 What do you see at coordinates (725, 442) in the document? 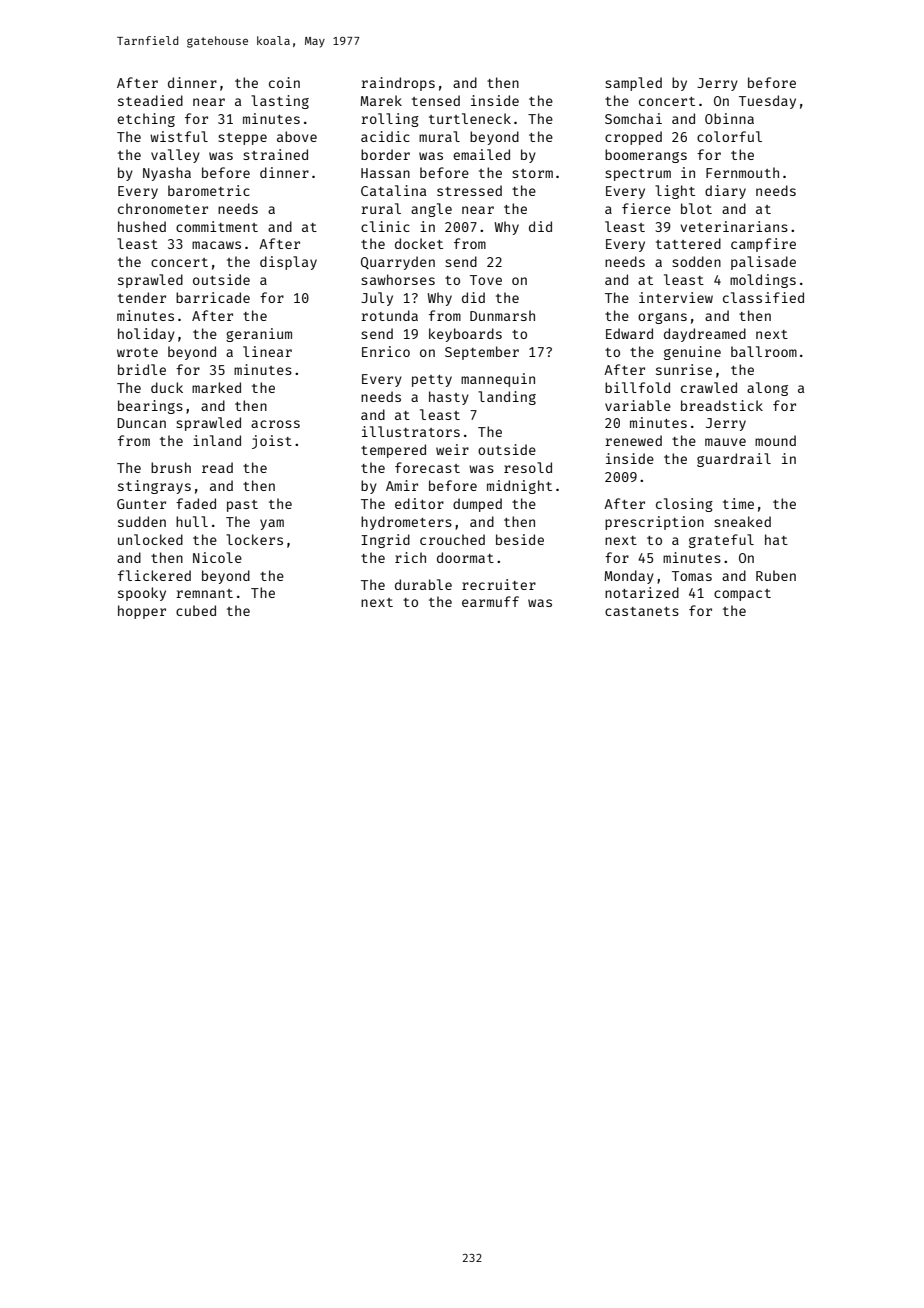
I see `mauve` at bounding box center [725, 442].
